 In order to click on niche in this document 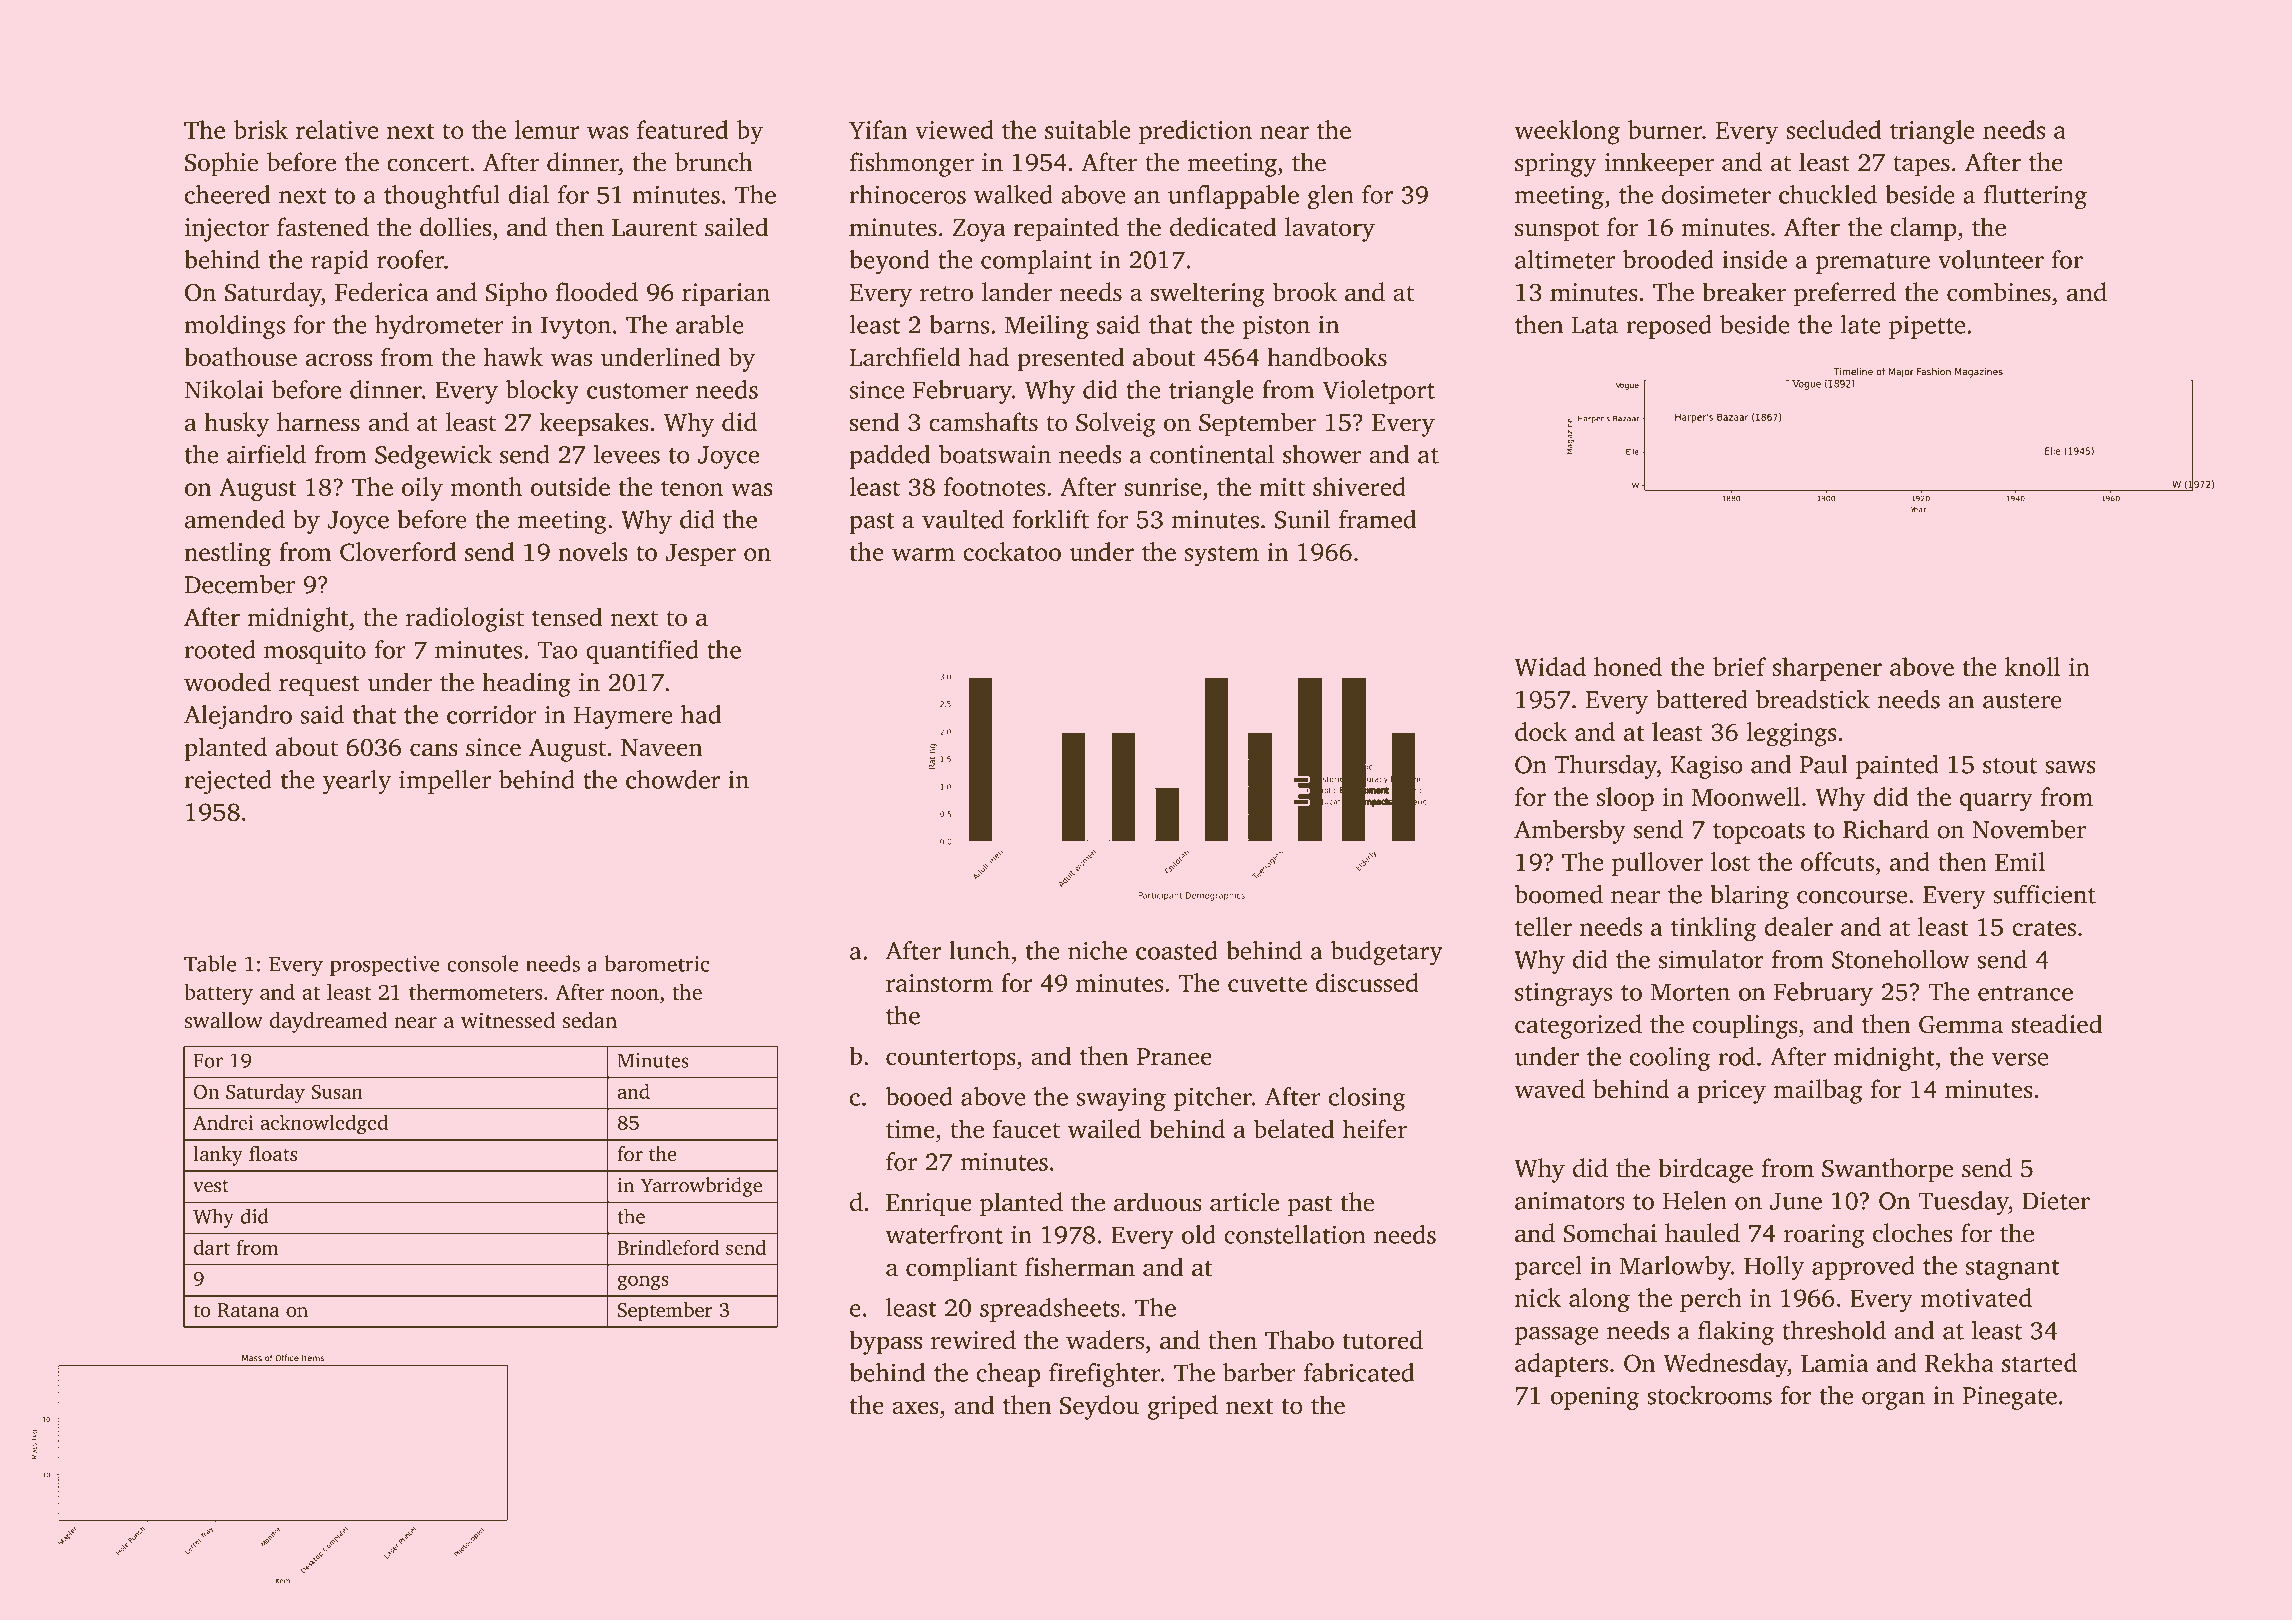, I will do `click(1097, 950)`.
